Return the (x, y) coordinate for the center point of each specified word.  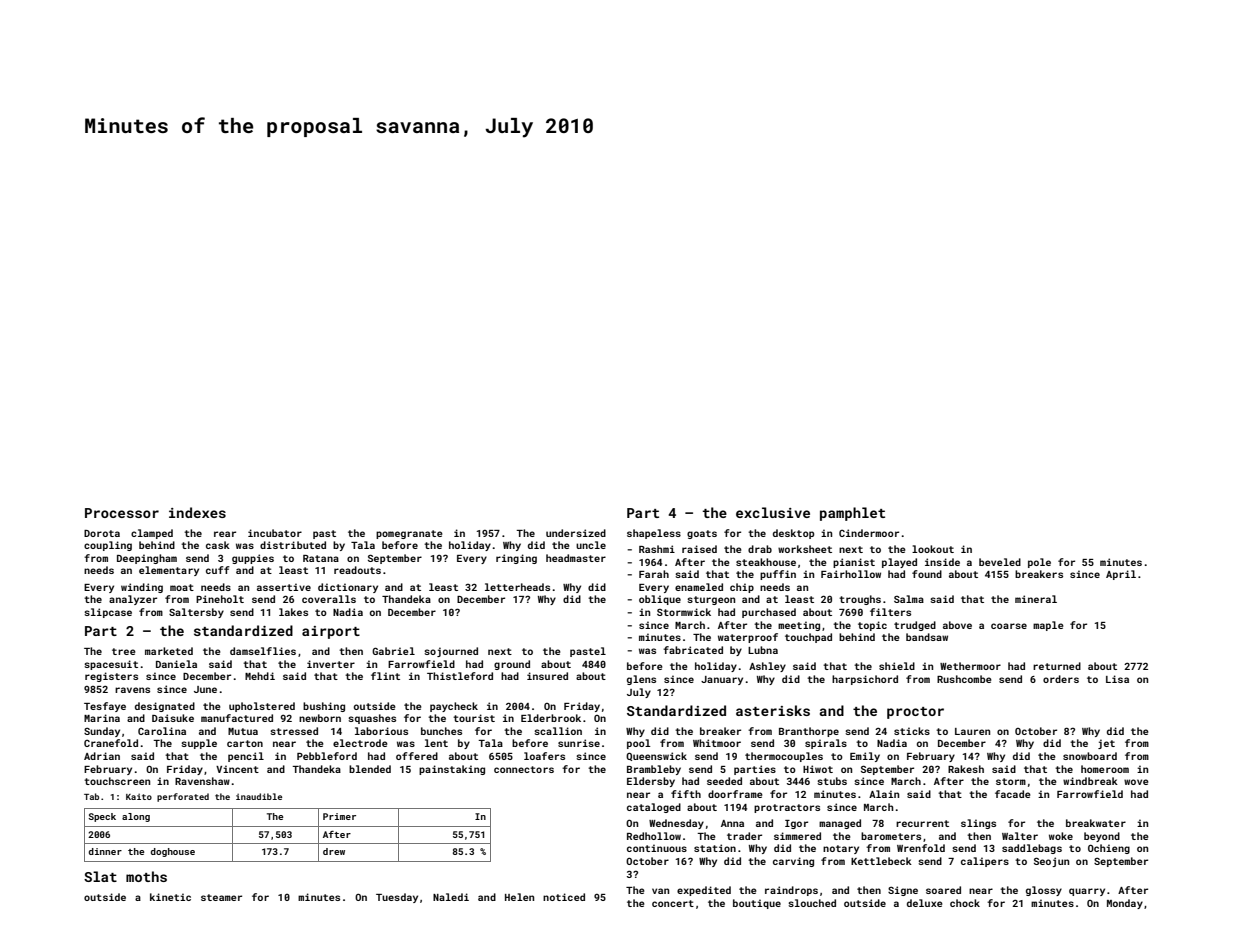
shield (897, 666)
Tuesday (397, 898)
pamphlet (852, 514)
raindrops (791, 891)
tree (124, 651)
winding (142, 588)
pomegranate (409, 534)
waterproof (748, 638)
